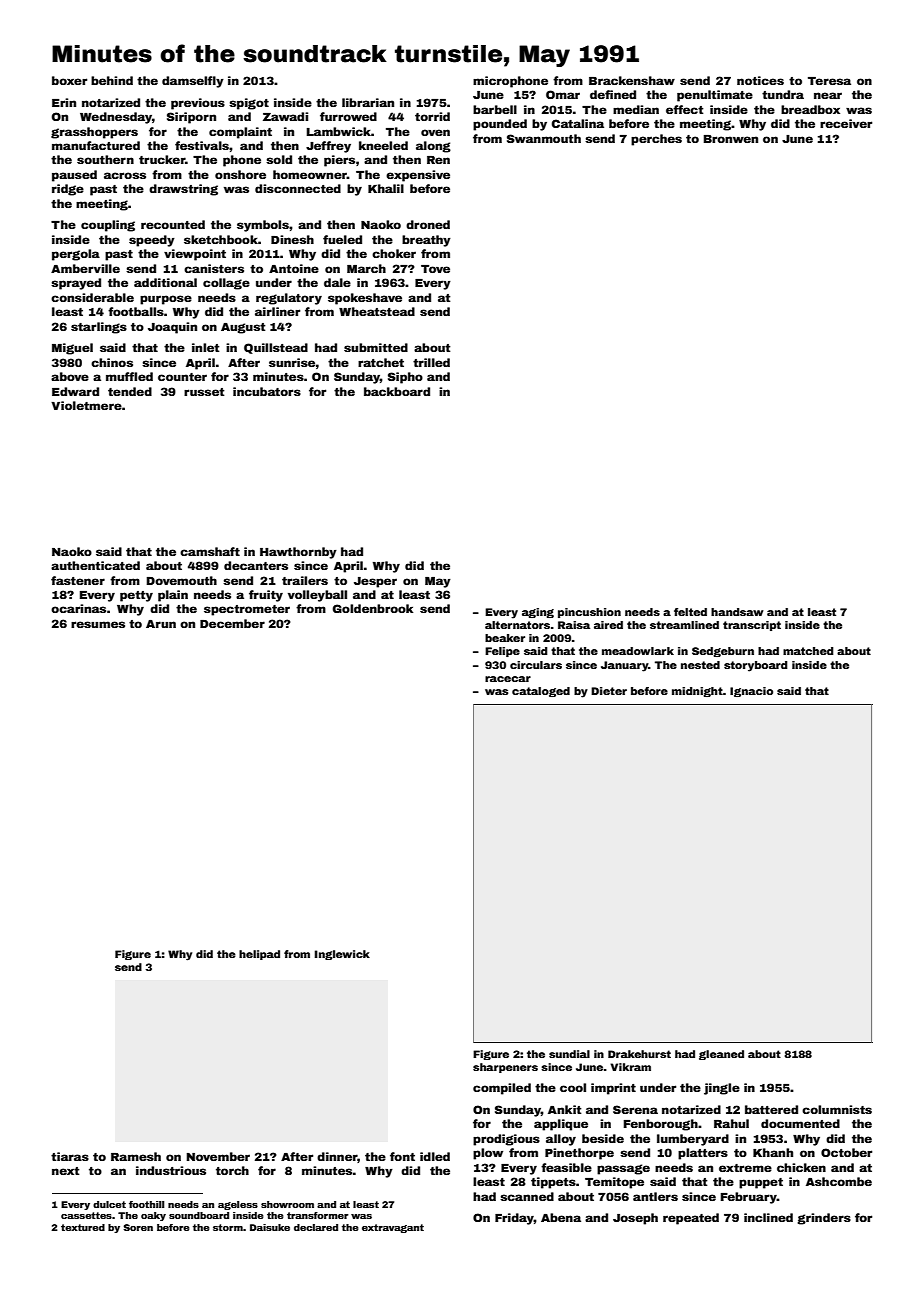 The width and height of the page is (924, 1308). What do you see at coordinates (639, 1054) in the page?
I see `Drakehurst` at bounding box center [639, 1054].
